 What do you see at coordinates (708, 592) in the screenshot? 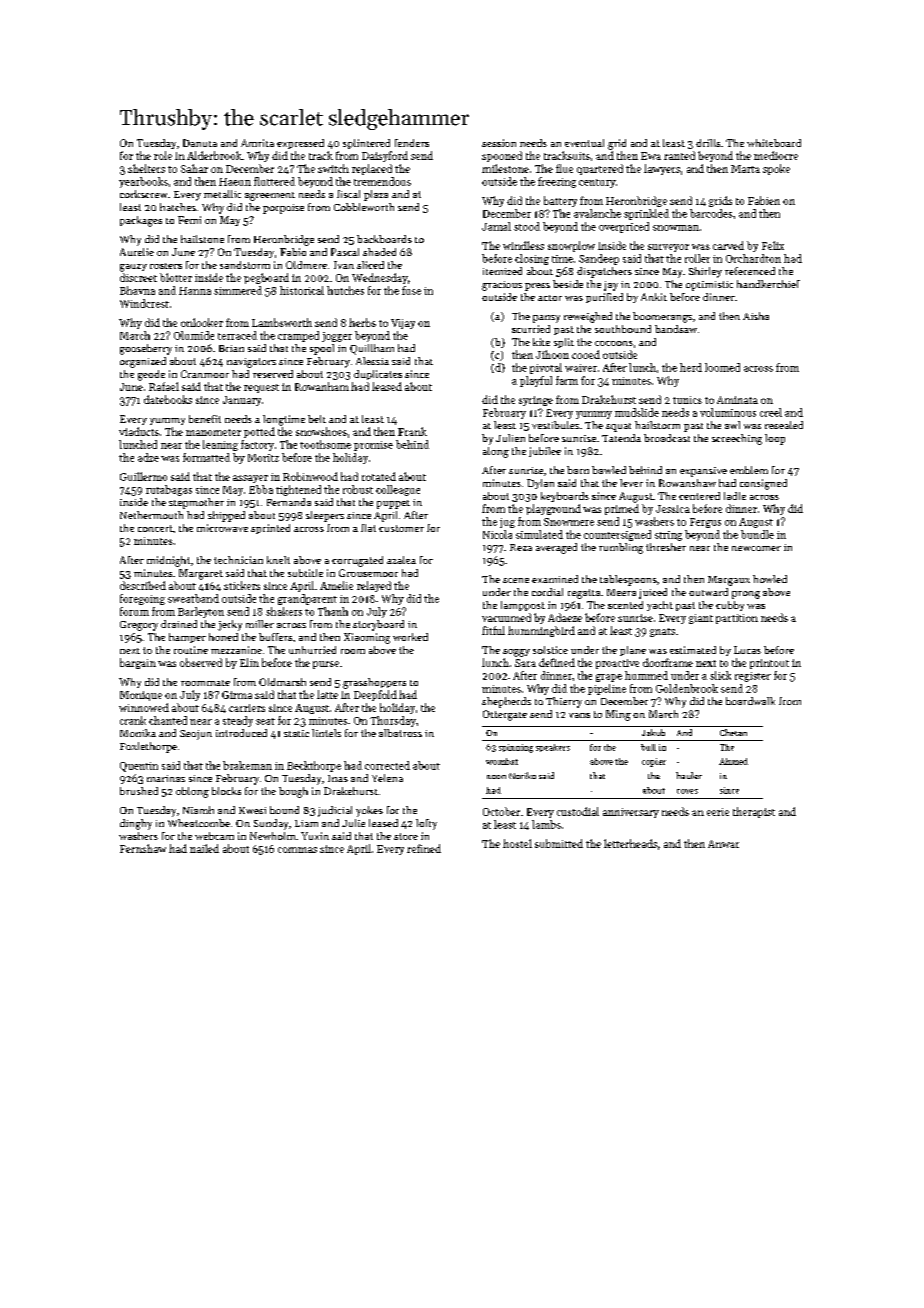
I see `outward` at bounding box center [708, 592].
